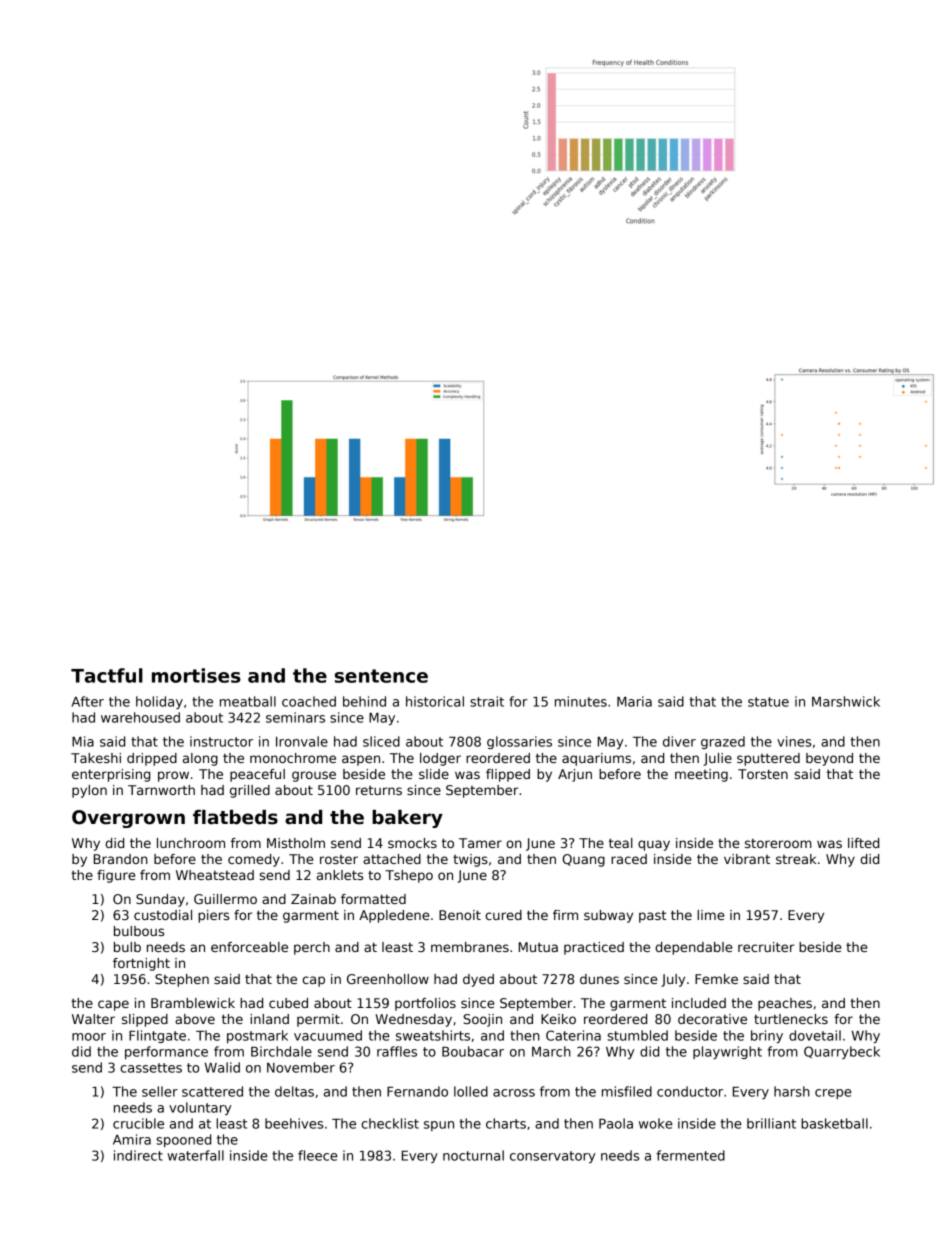  What do you see at coordinates (565, 915) in the image?
I see `firm` at bounding box center [565, 915].
